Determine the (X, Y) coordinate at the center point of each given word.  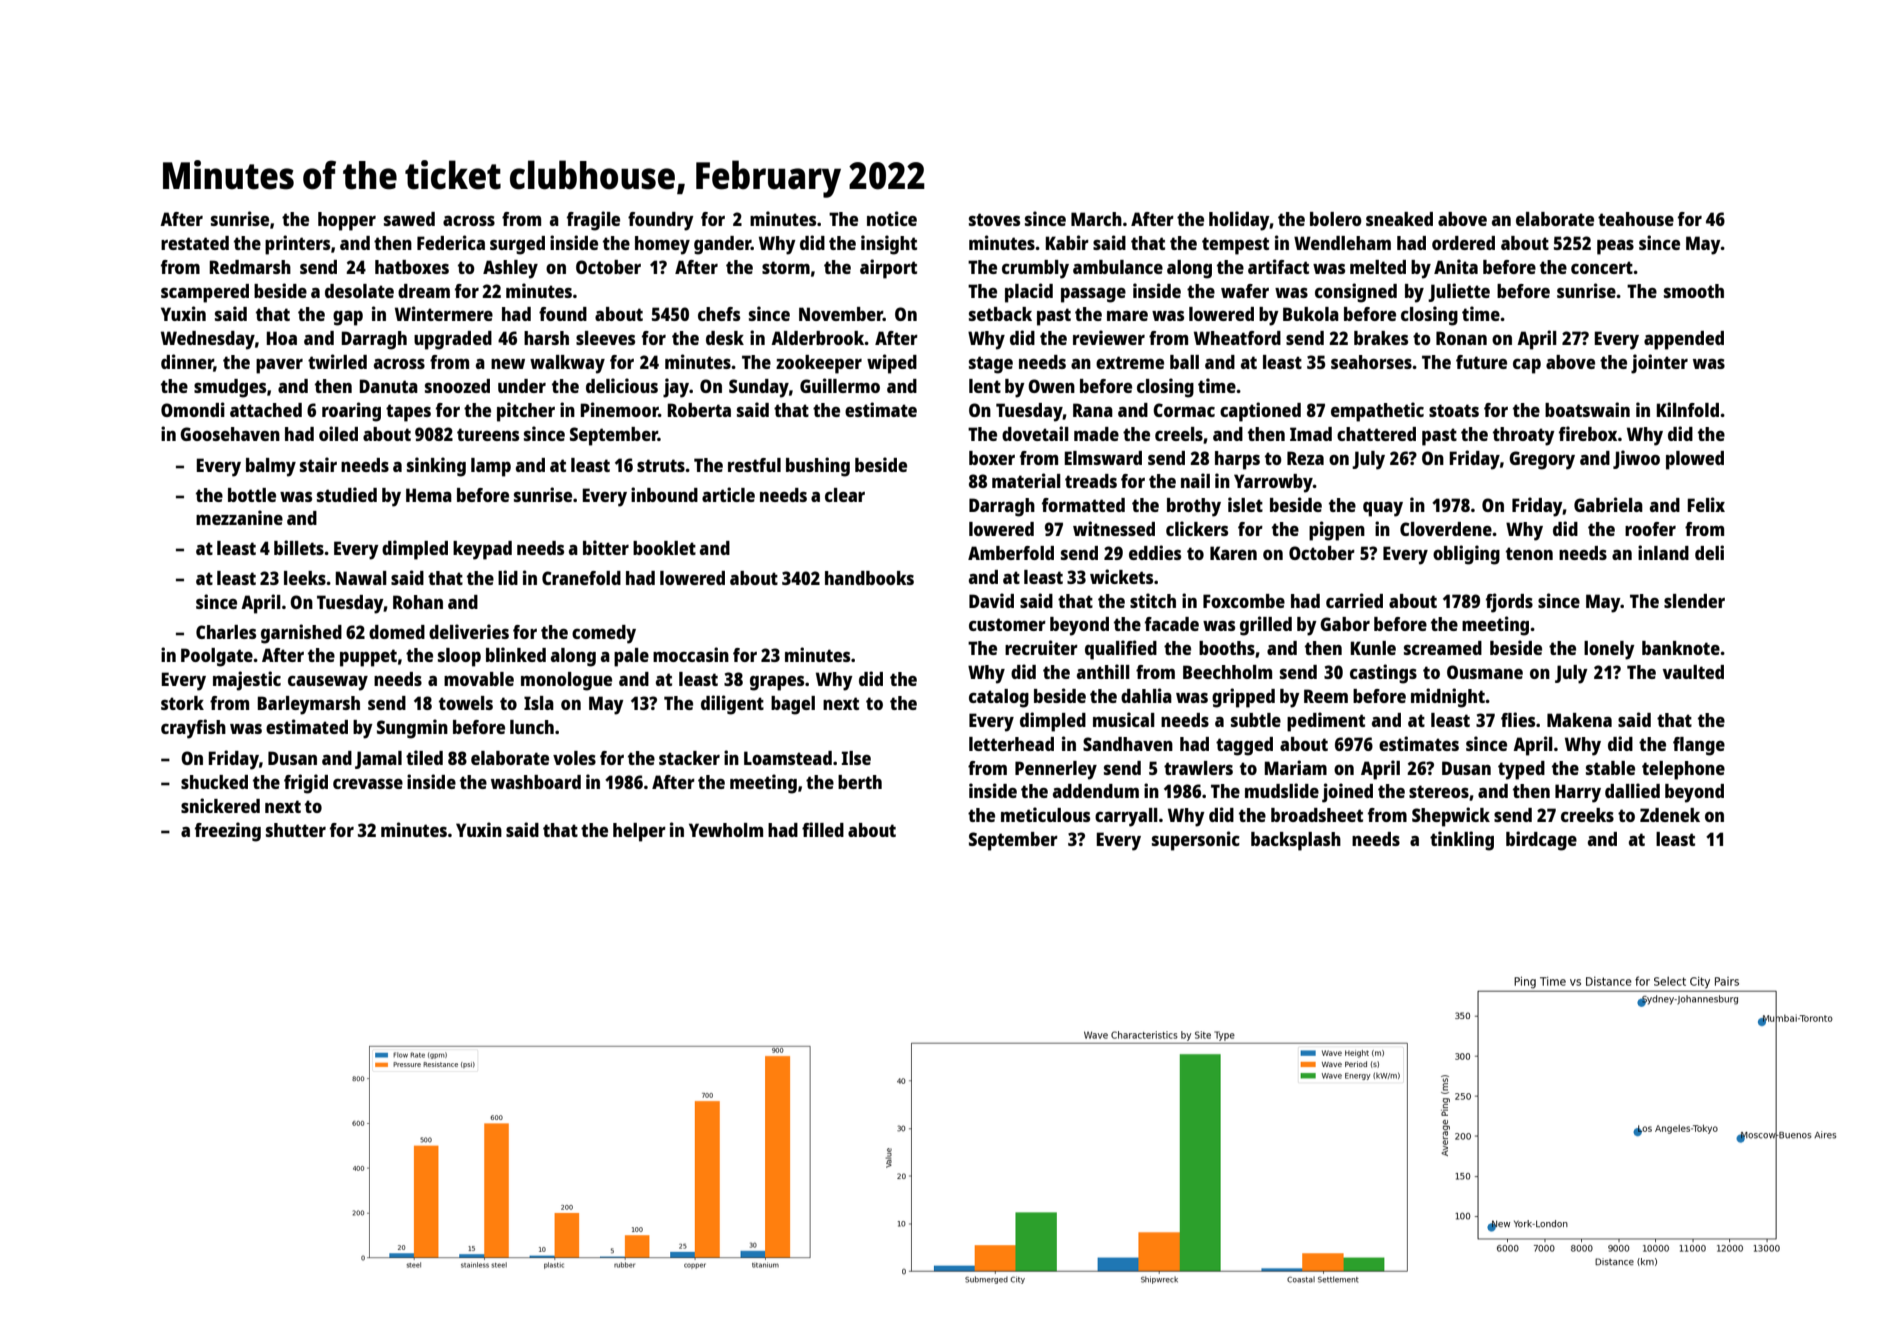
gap (348, 318)
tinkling (1462, 841)
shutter (296, 830)
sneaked (1399, 219)
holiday (1239, 221)
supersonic (1196, 841)
